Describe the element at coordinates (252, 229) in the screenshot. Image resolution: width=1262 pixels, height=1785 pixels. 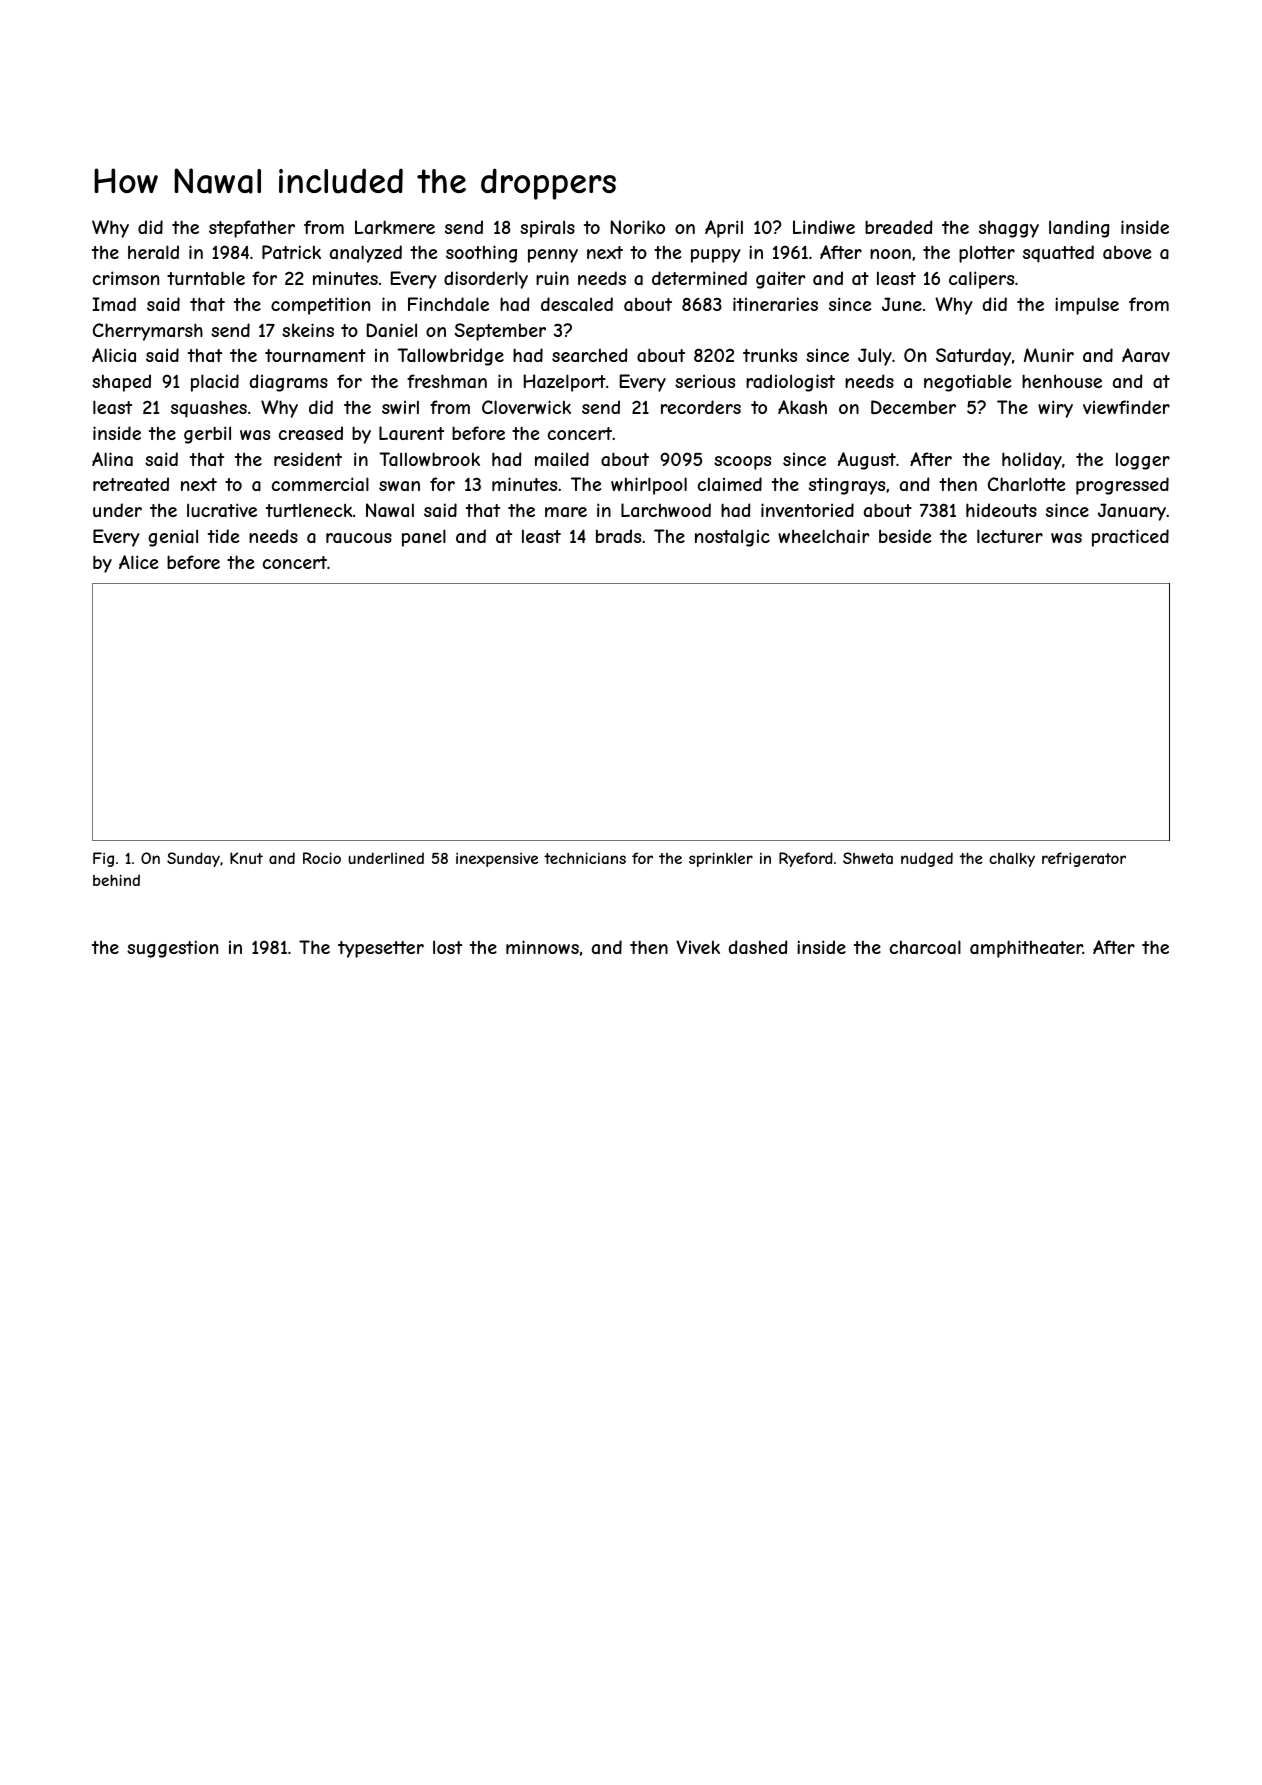
I see `stepfather` at that location.
